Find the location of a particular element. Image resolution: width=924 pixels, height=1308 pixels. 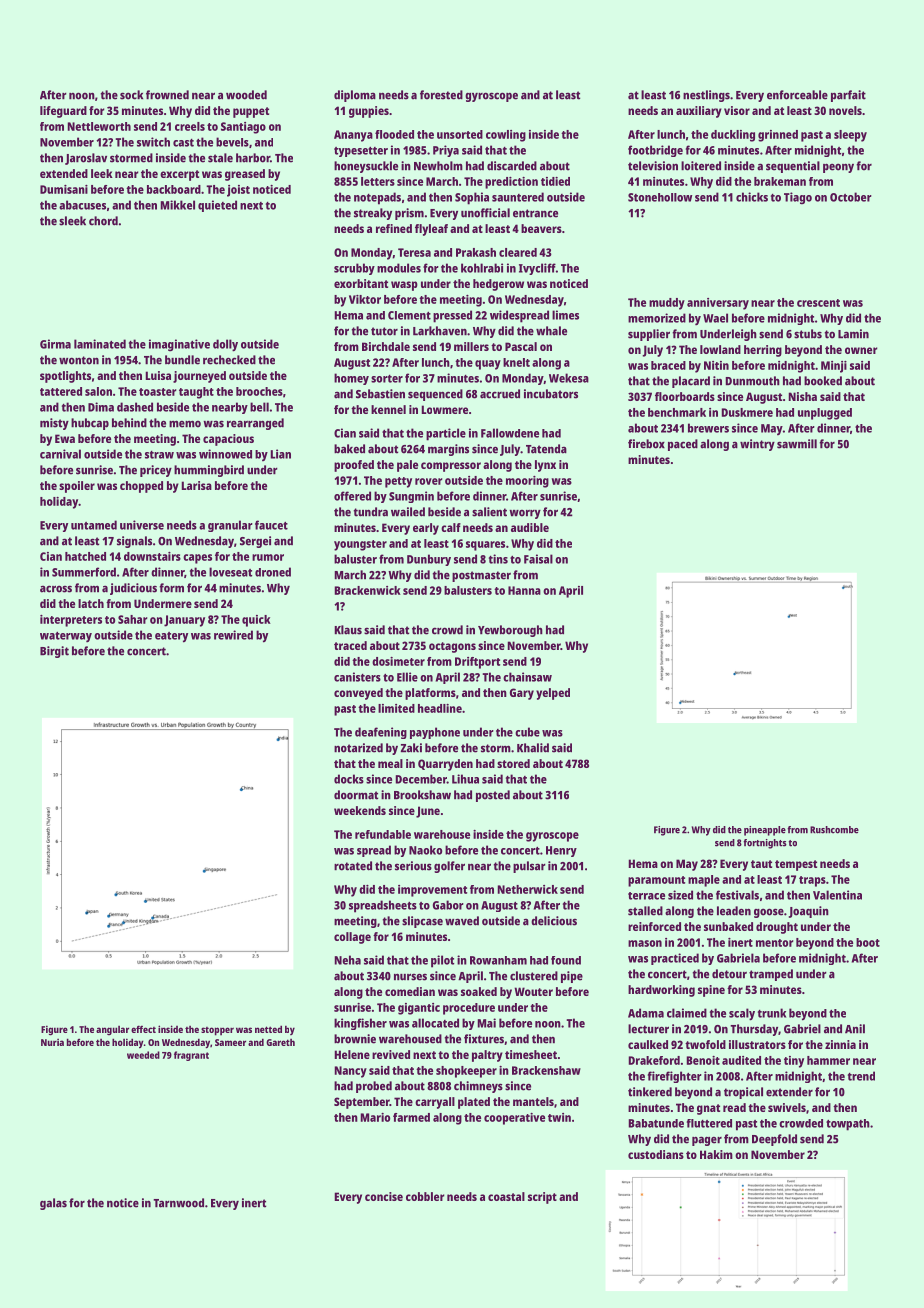

paltry is located at coordinates (487, 1056).
